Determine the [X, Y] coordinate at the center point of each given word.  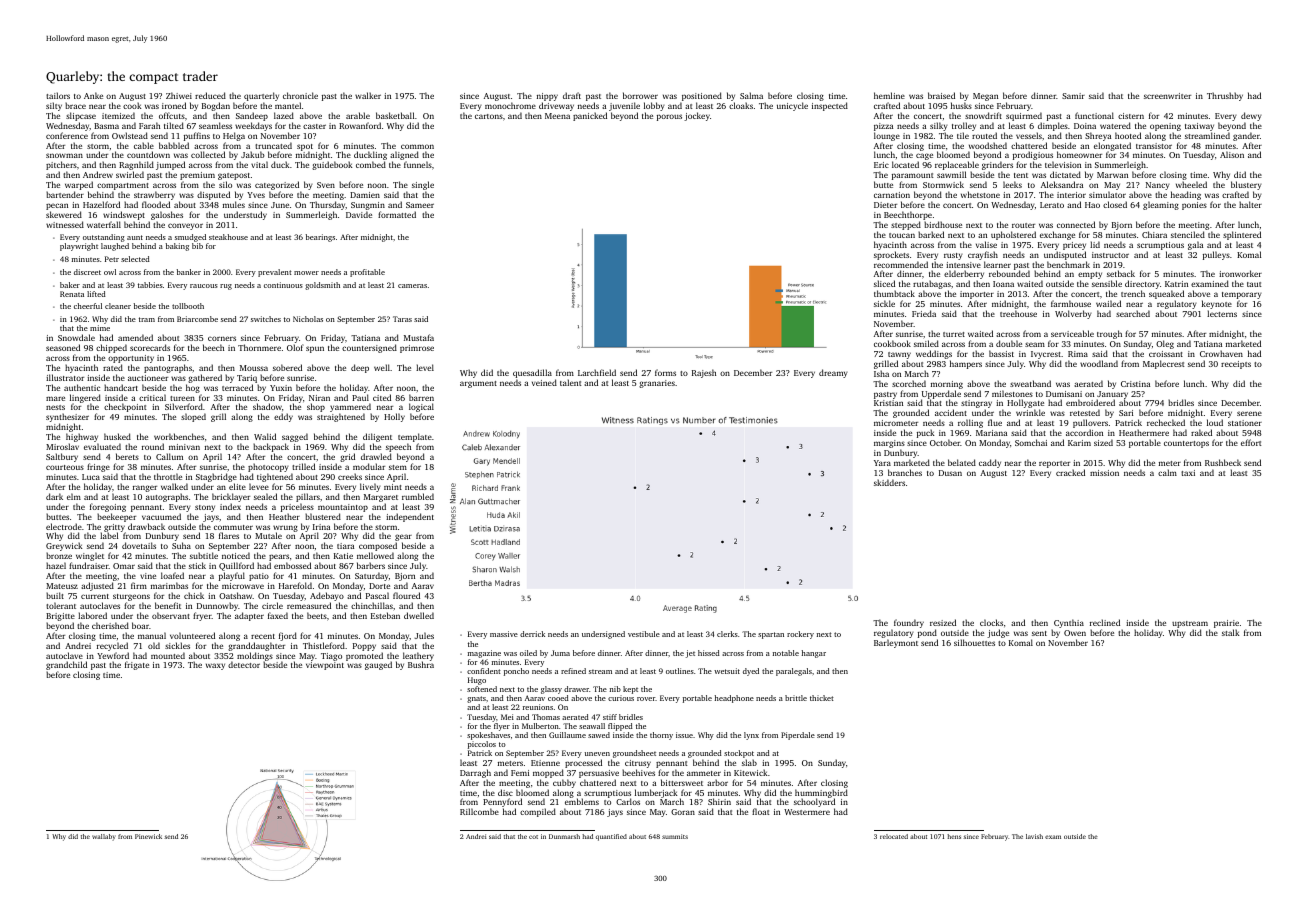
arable [358, 115]
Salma [751, 95]
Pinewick [148, 836]
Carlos [628, 801]
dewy [1251, 116]
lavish [1034, 836]
